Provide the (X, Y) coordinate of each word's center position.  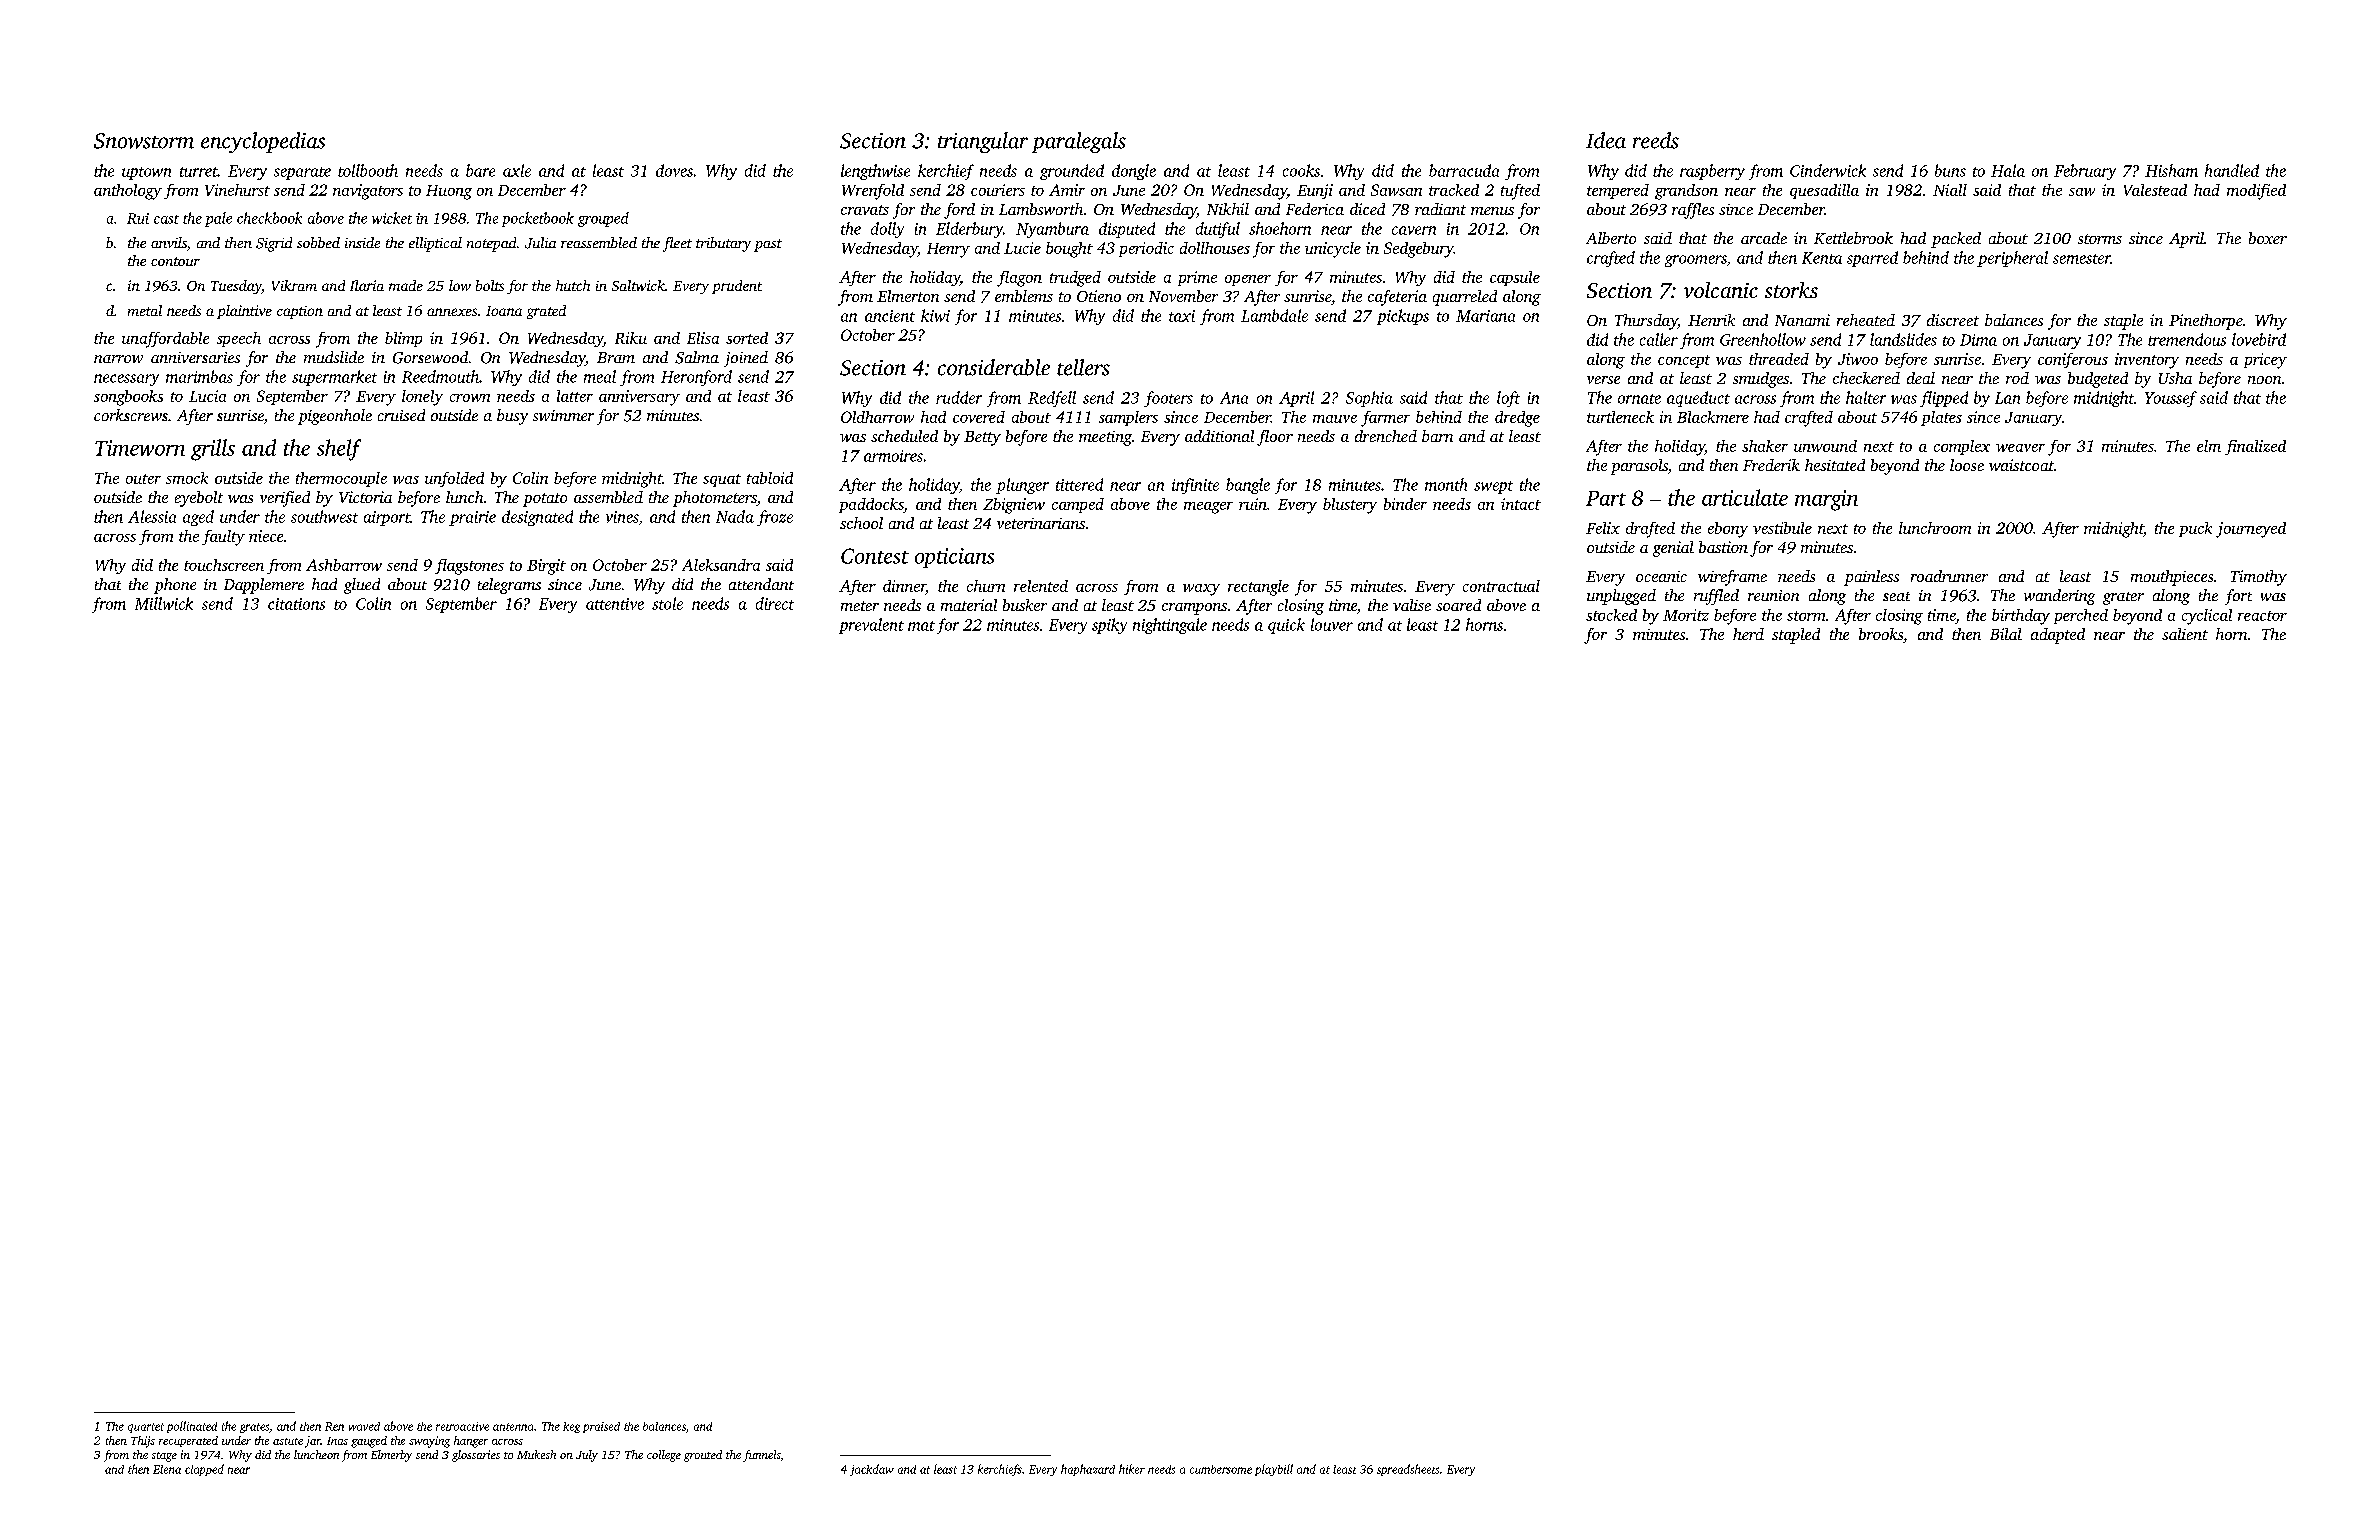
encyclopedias (263, 142)
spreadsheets (1408, 1470)
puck (2195, 529)
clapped (204, 1470)
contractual (1501, 586)
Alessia (152, 516)
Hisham (2171, 170)
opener (1248, 280)
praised (601, 1427)
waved (364, 1426)
